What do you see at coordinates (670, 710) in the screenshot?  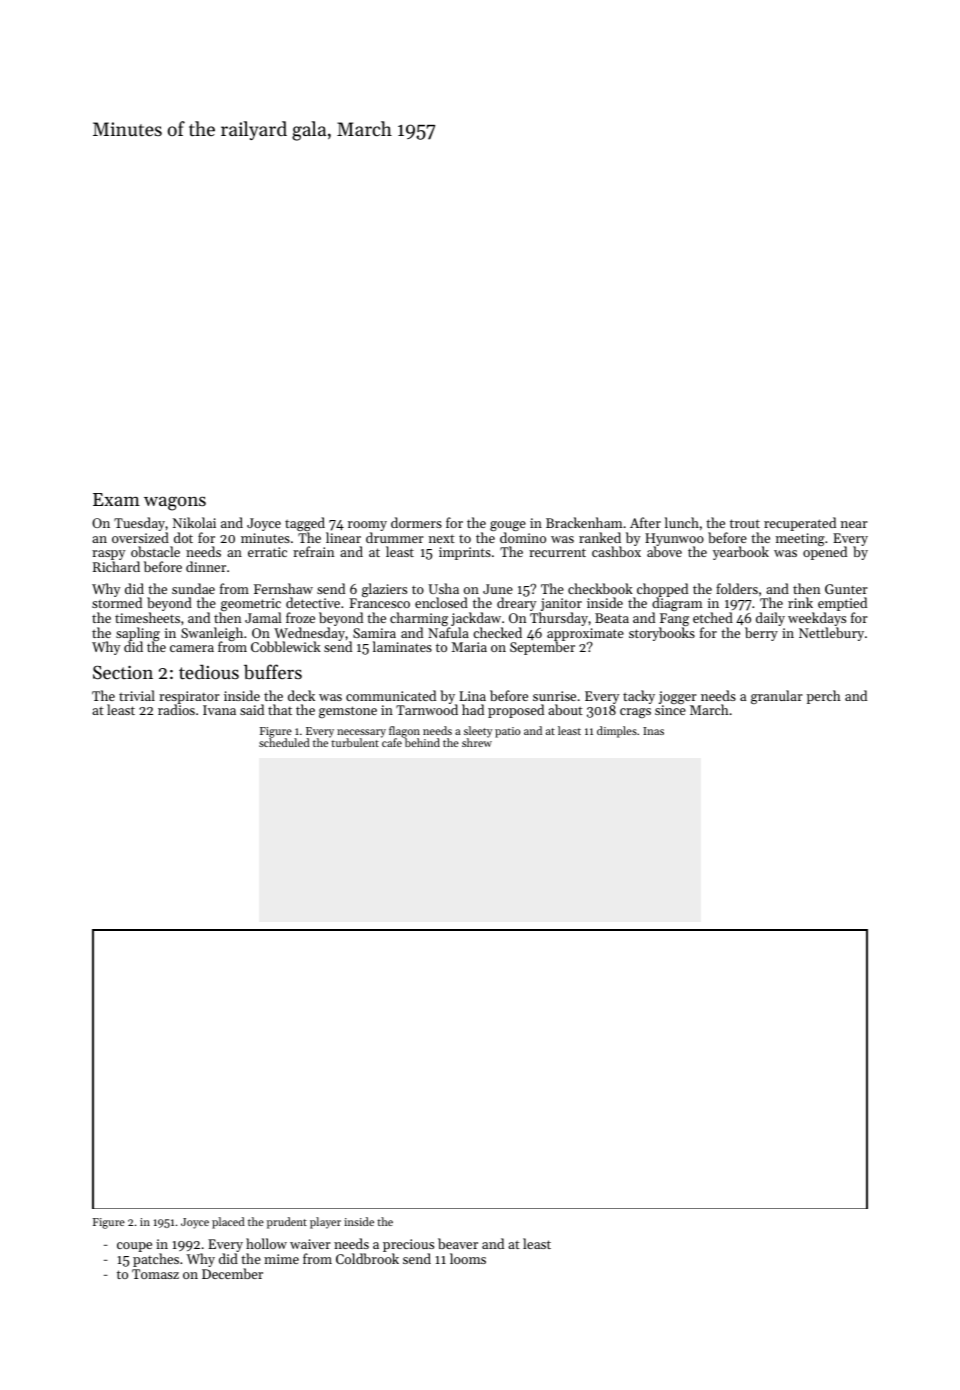 I see `since` at bounding box center [670, 710].
